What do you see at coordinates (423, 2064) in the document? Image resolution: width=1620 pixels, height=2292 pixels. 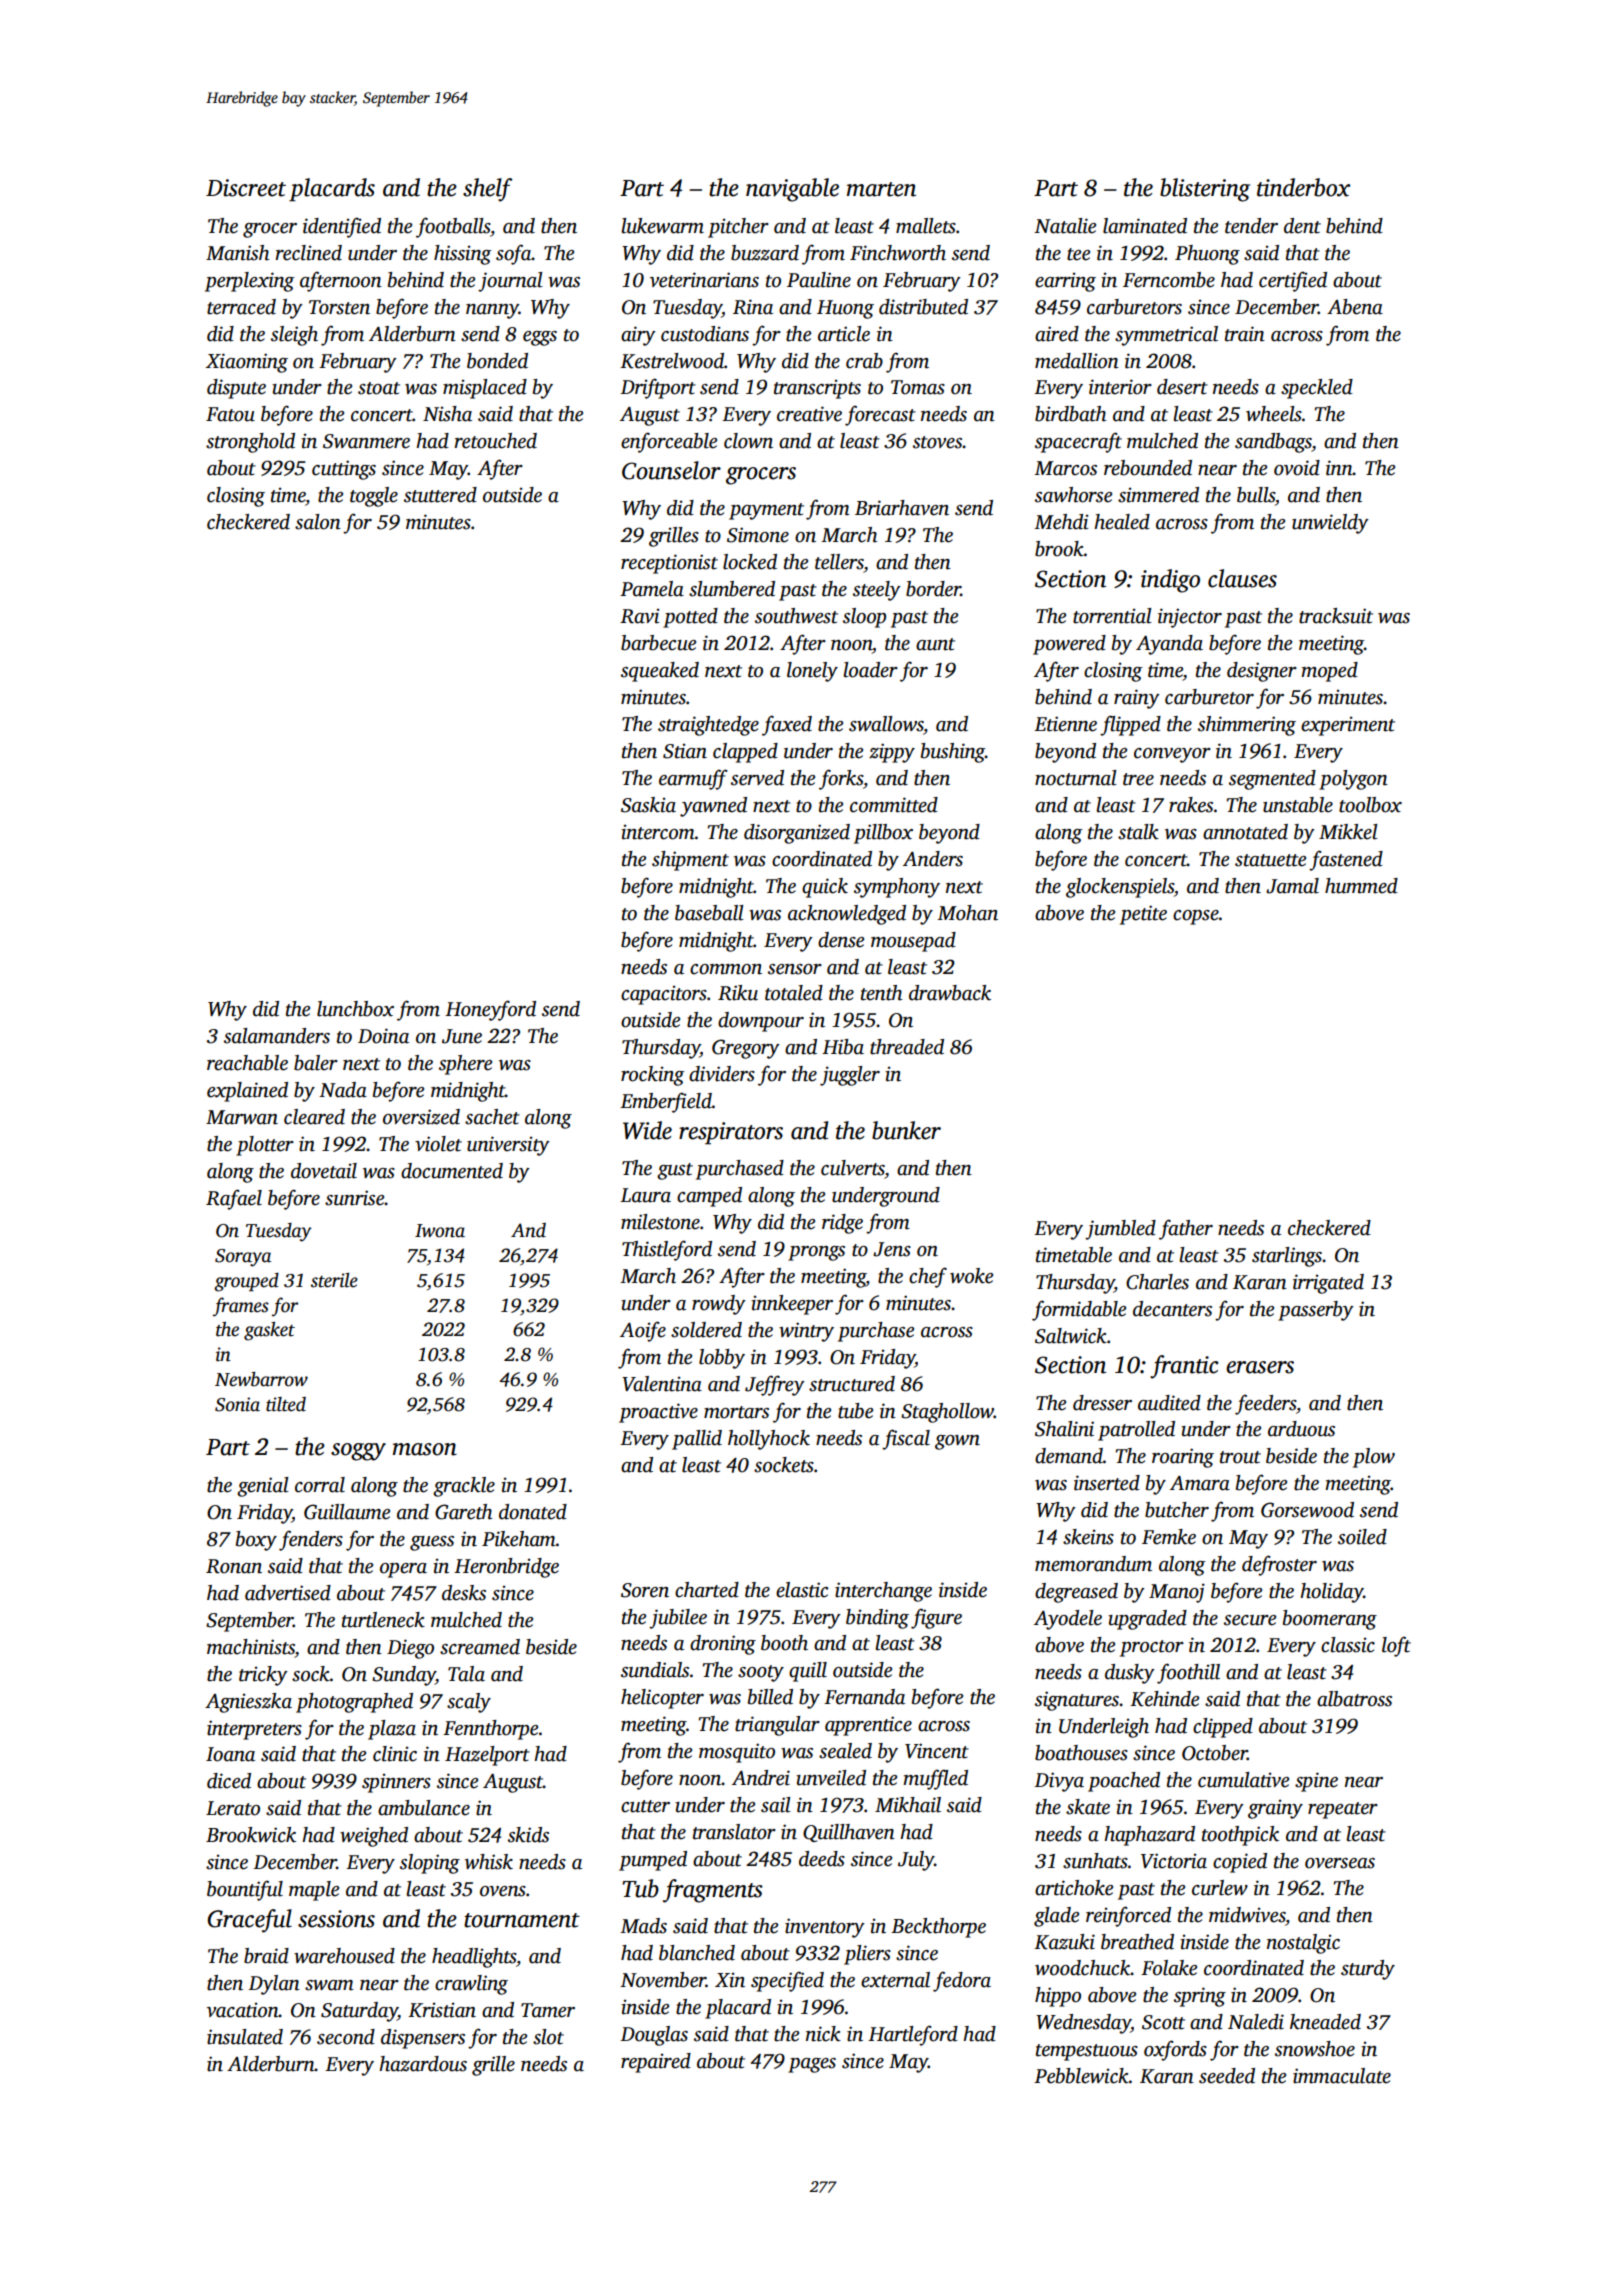 I see `hazardous` at bounding box center [423, 2064].
